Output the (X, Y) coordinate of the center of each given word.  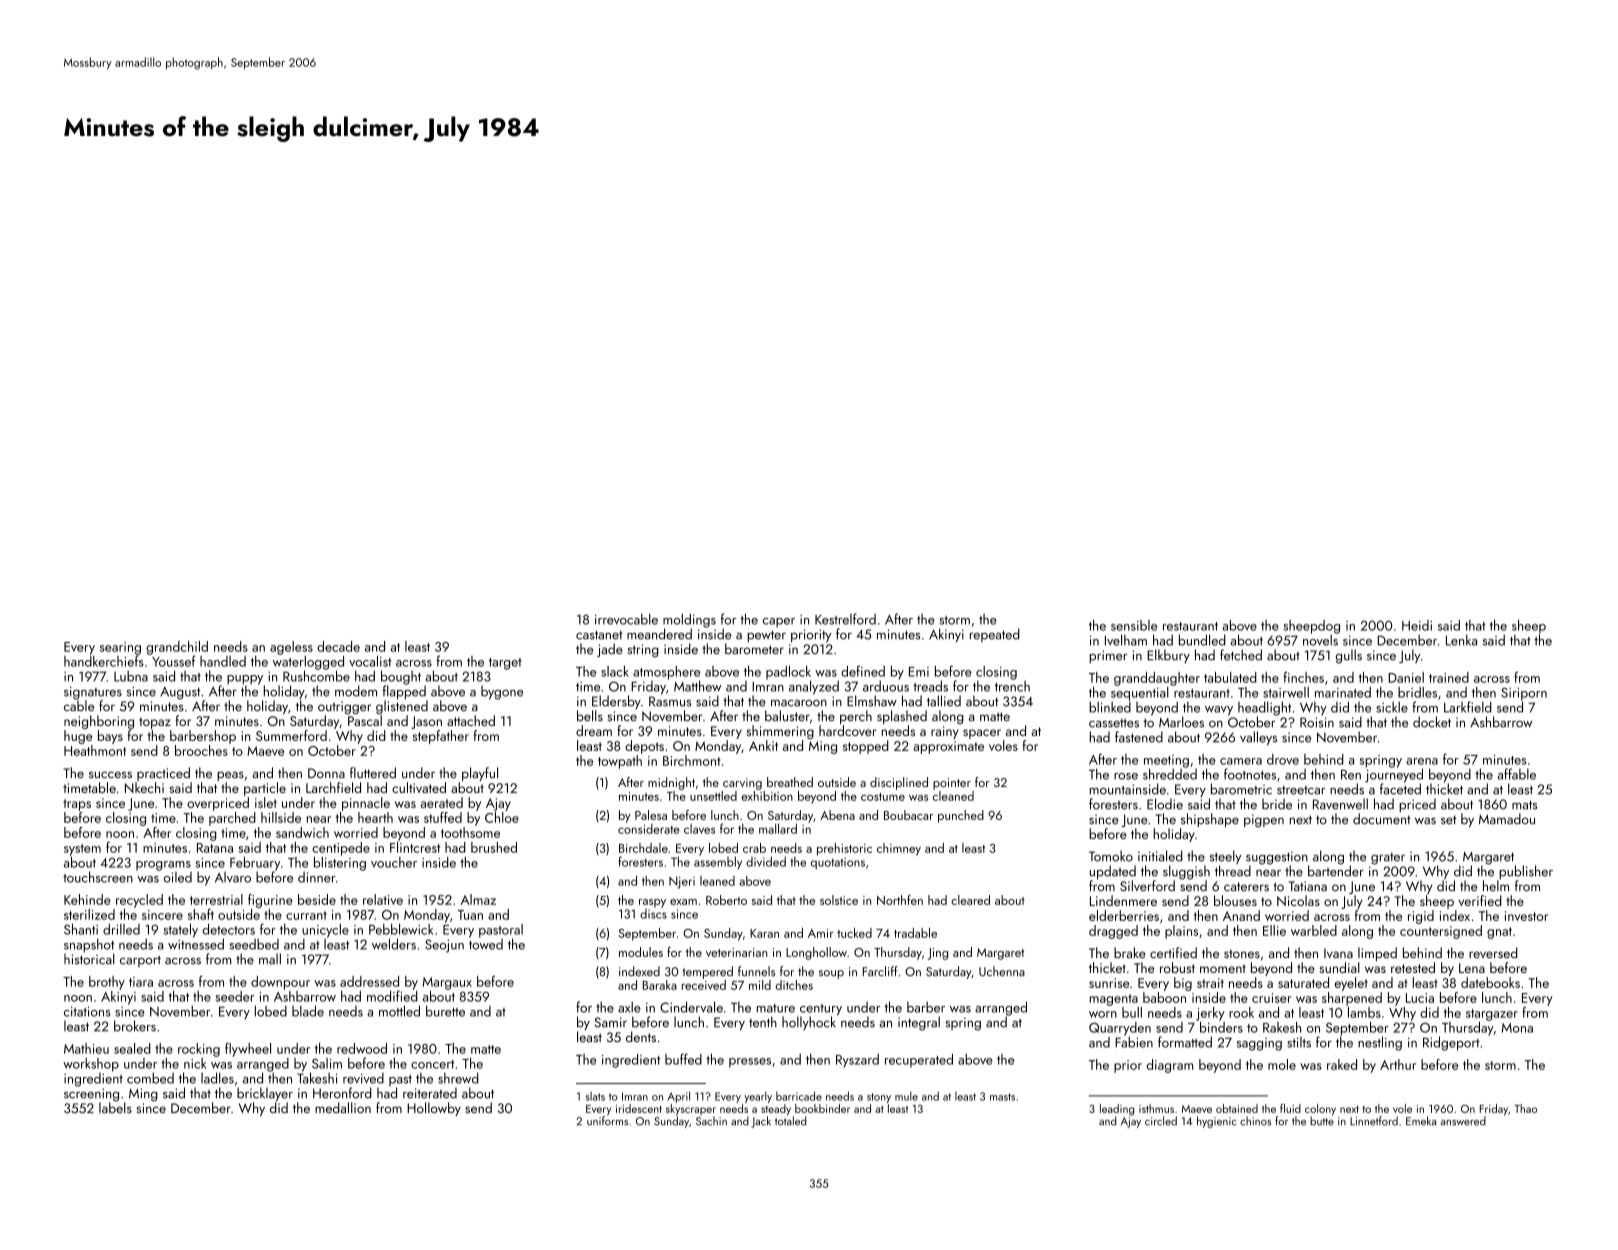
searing (120, 648)
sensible (1134, 625)
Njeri (682, 883)
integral (919, 1023)
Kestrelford (845, 619)
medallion (343, 1107)
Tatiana (1308, 886)
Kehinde (87, 899)
